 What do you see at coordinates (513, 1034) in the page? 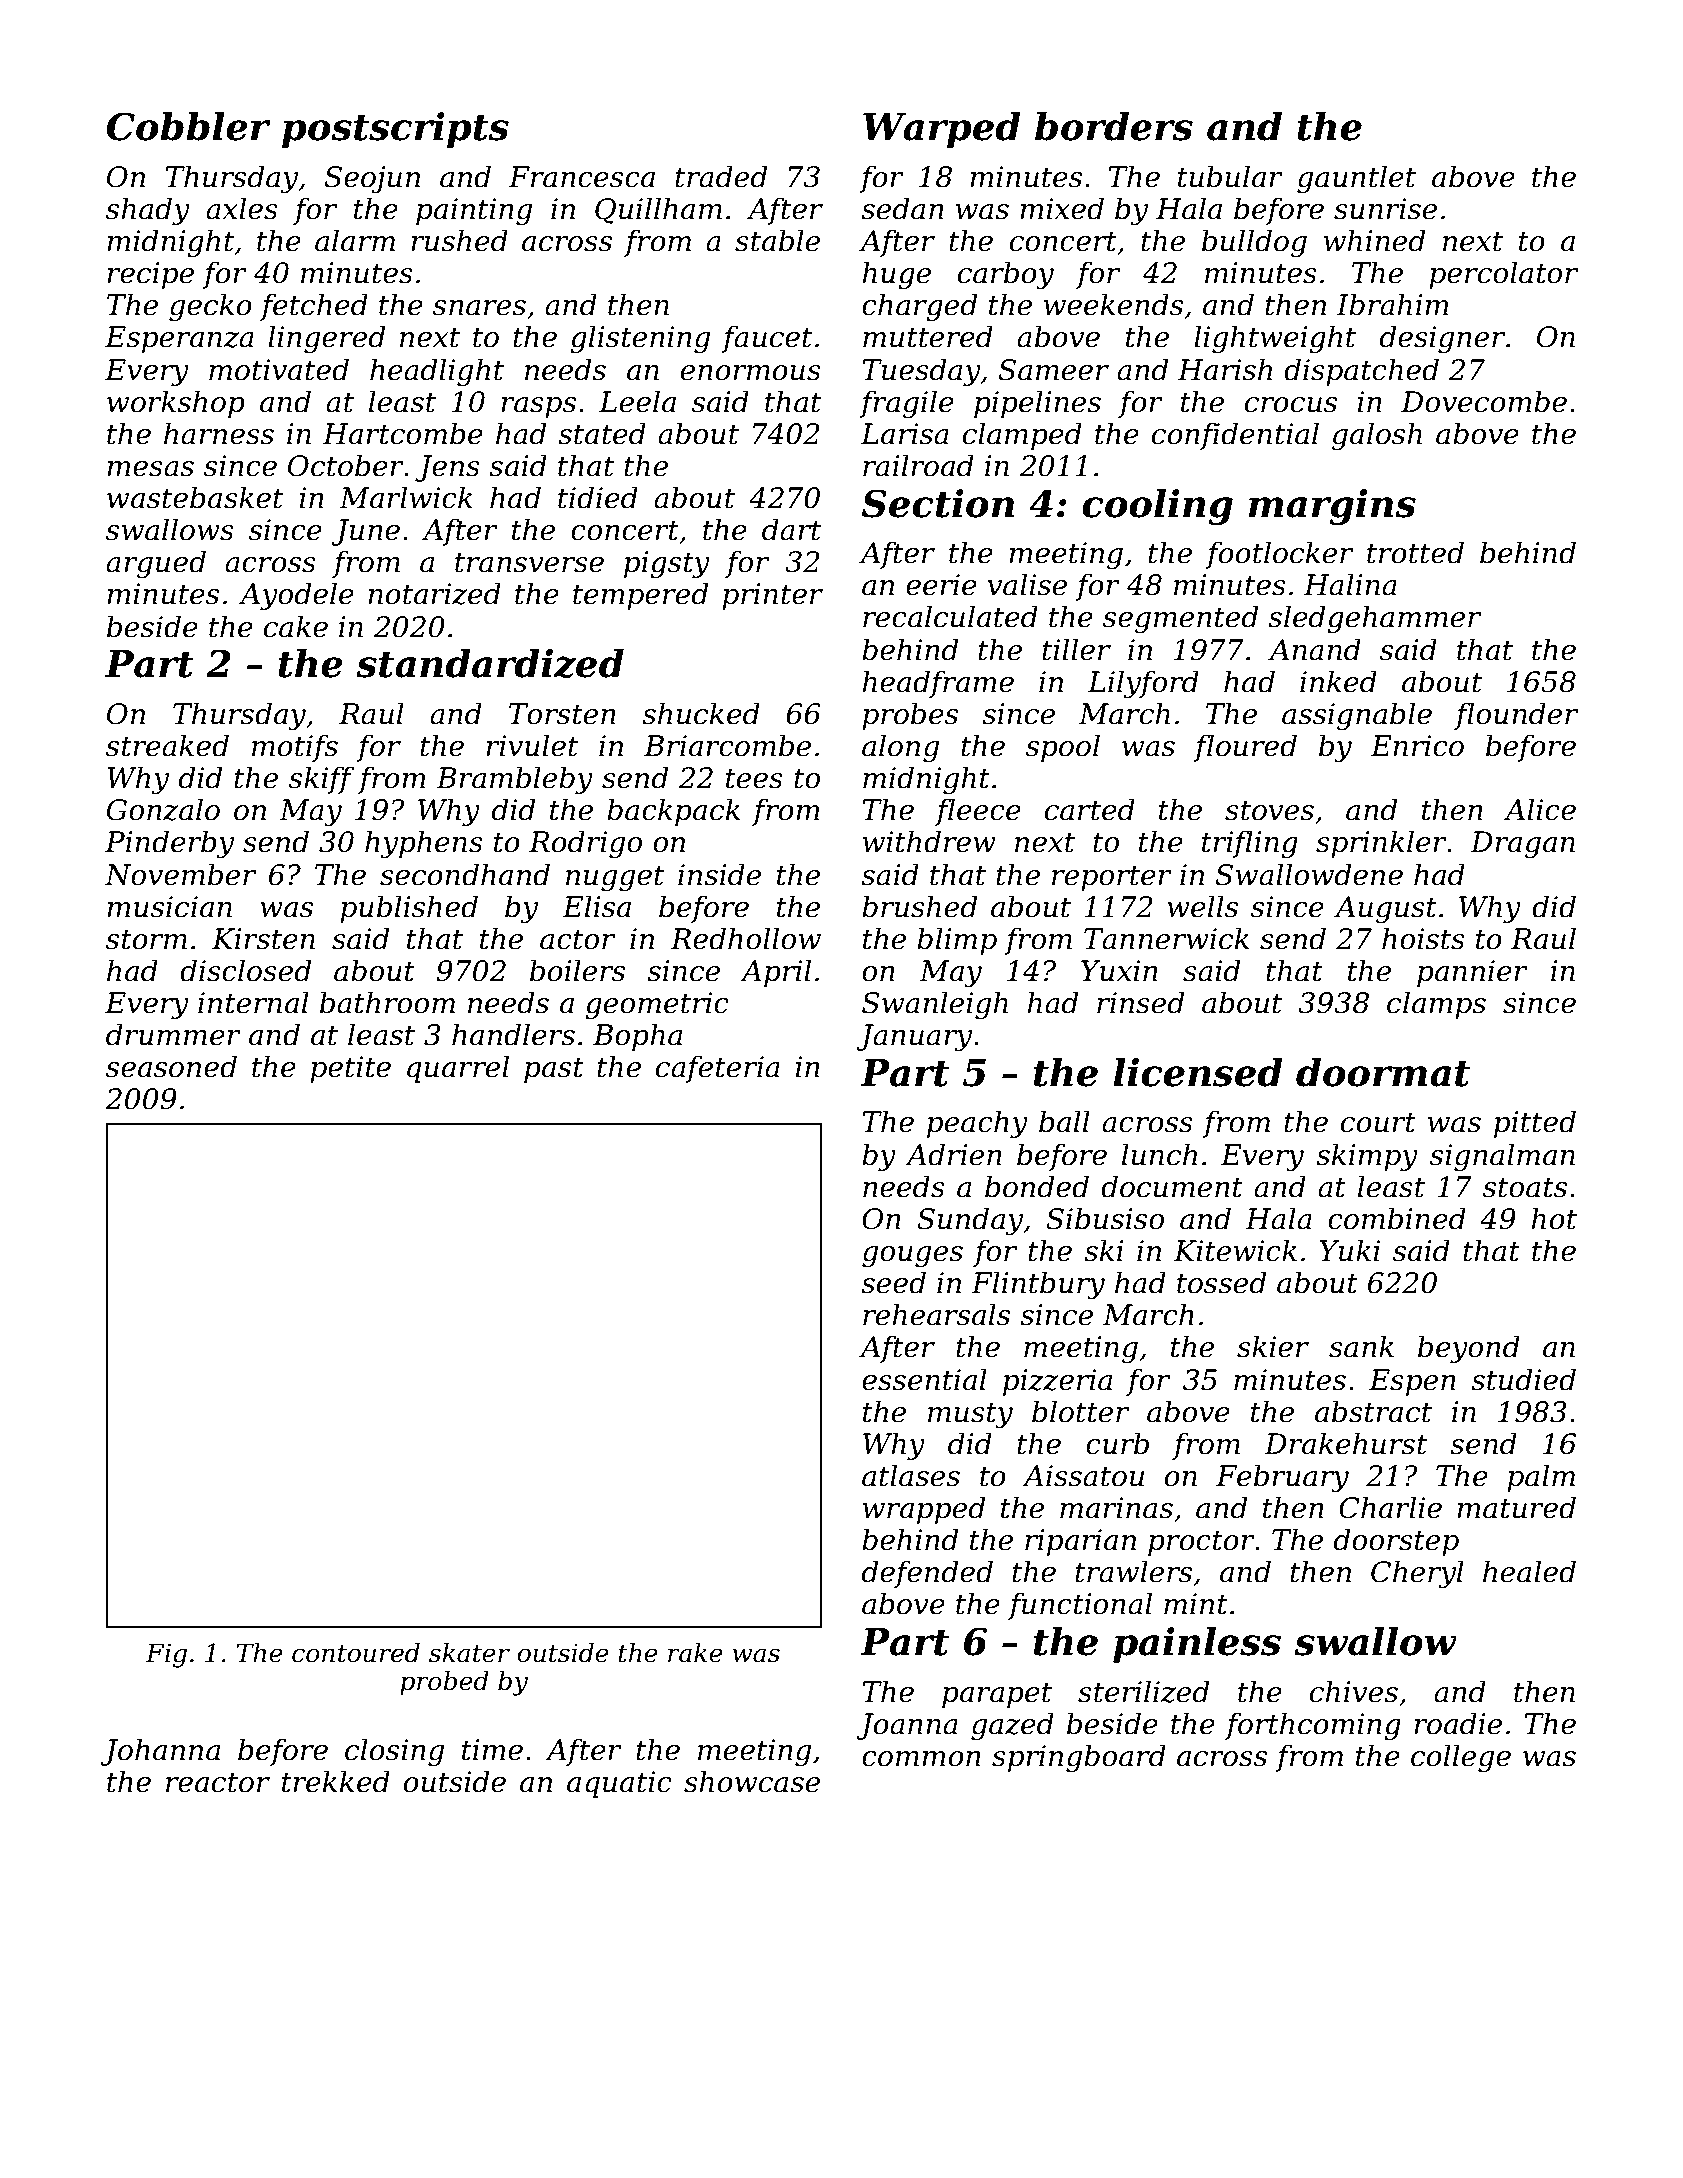
I see `handlers` at bounding box center [513, 1034].
